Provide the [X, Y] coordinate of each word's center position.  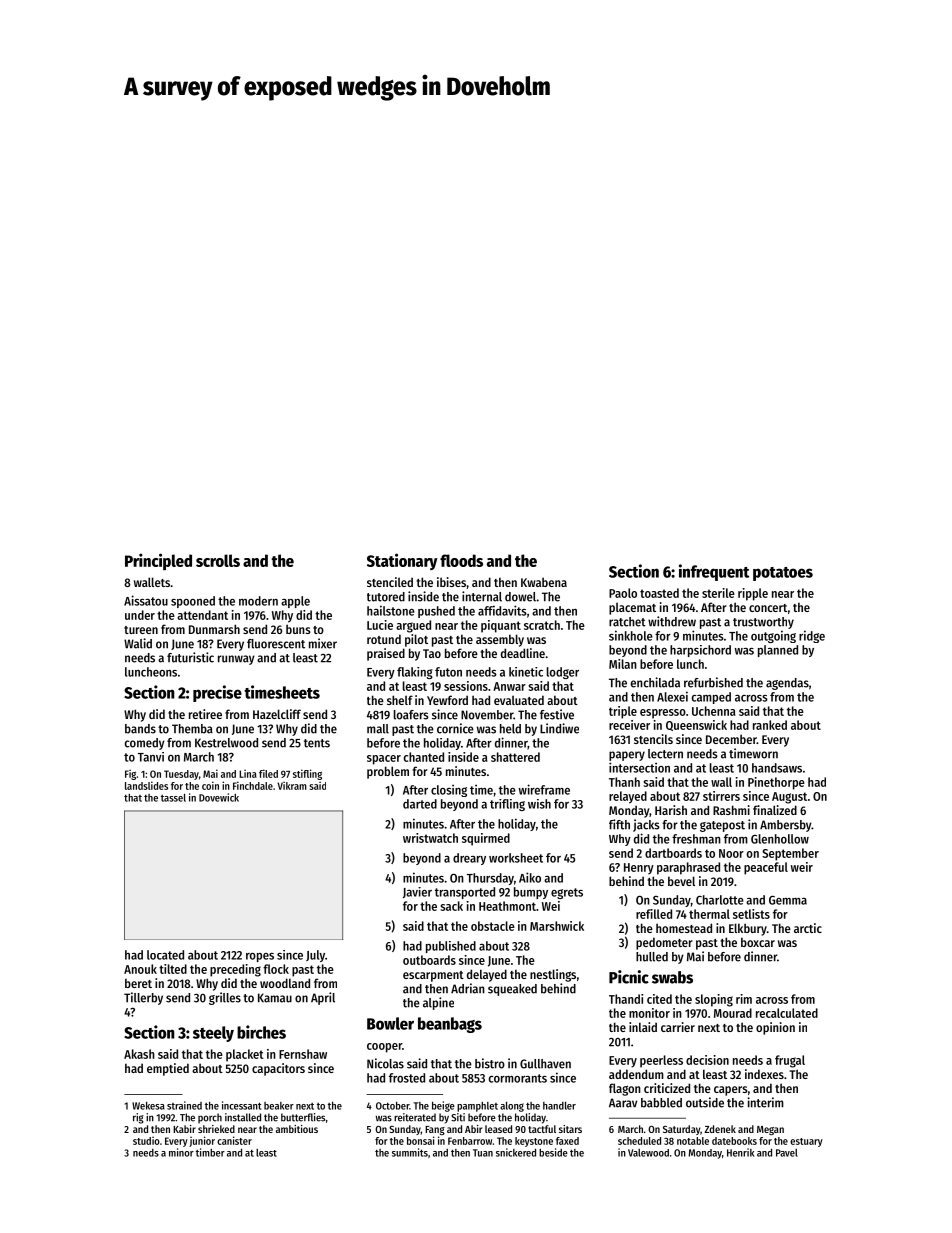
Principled [158, 561]
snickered [516, 1152]
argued [413, 626]
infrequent [714, 572]
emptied [168, 1069]
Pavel [787, 1153]
